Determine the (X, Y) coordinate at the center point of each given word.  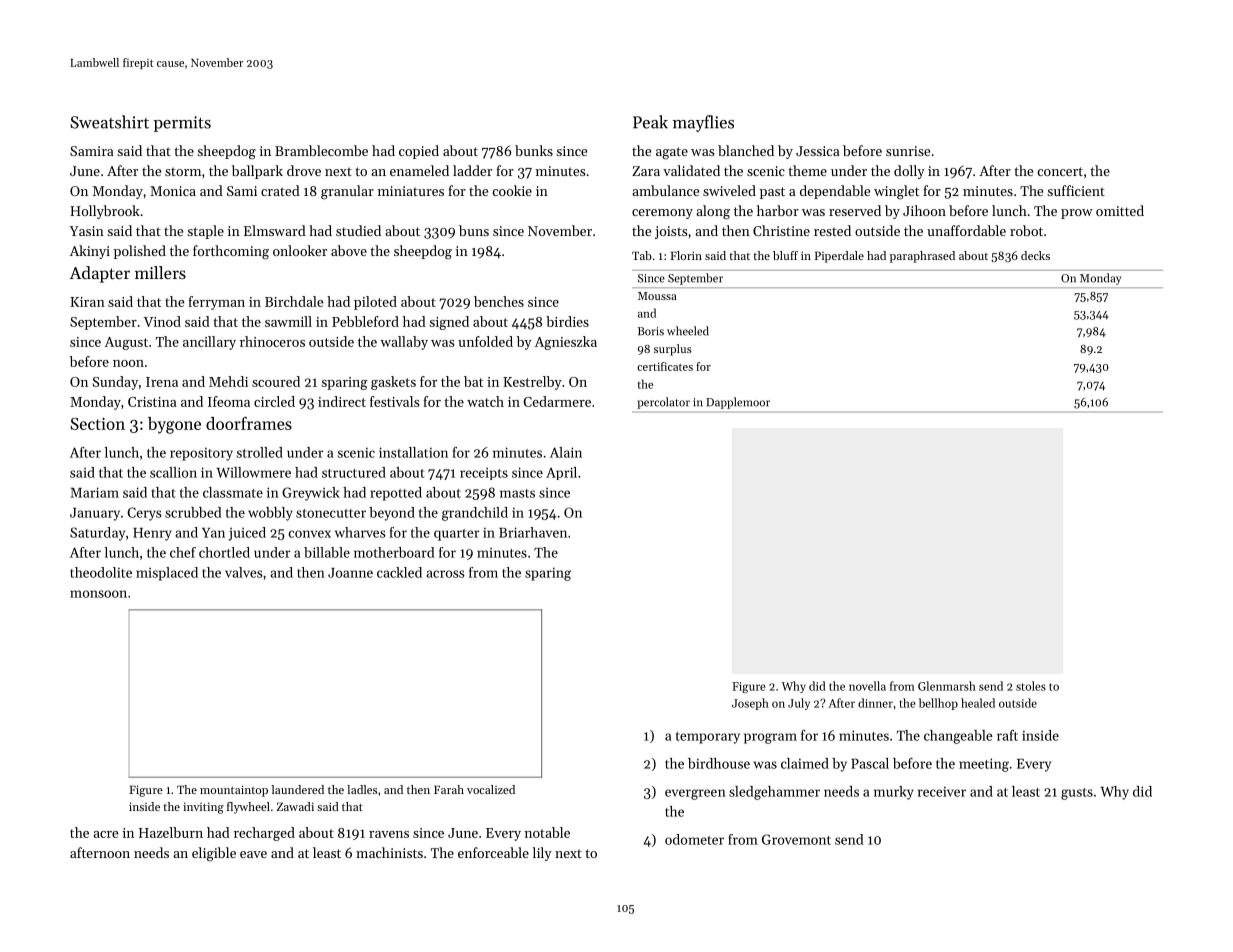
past (772, 193)
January (95, 514)
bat (473, 381)
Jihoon (924, 210)
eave (253, 854)
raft (1007, 735)
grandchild (475, 514)
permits (182, 124)
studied (358, 230)
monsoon (98, 594)
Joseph (750, 704)
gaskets (393, 383)
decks (1035, 255)
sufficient (1076, 190)
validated (691, 170)
